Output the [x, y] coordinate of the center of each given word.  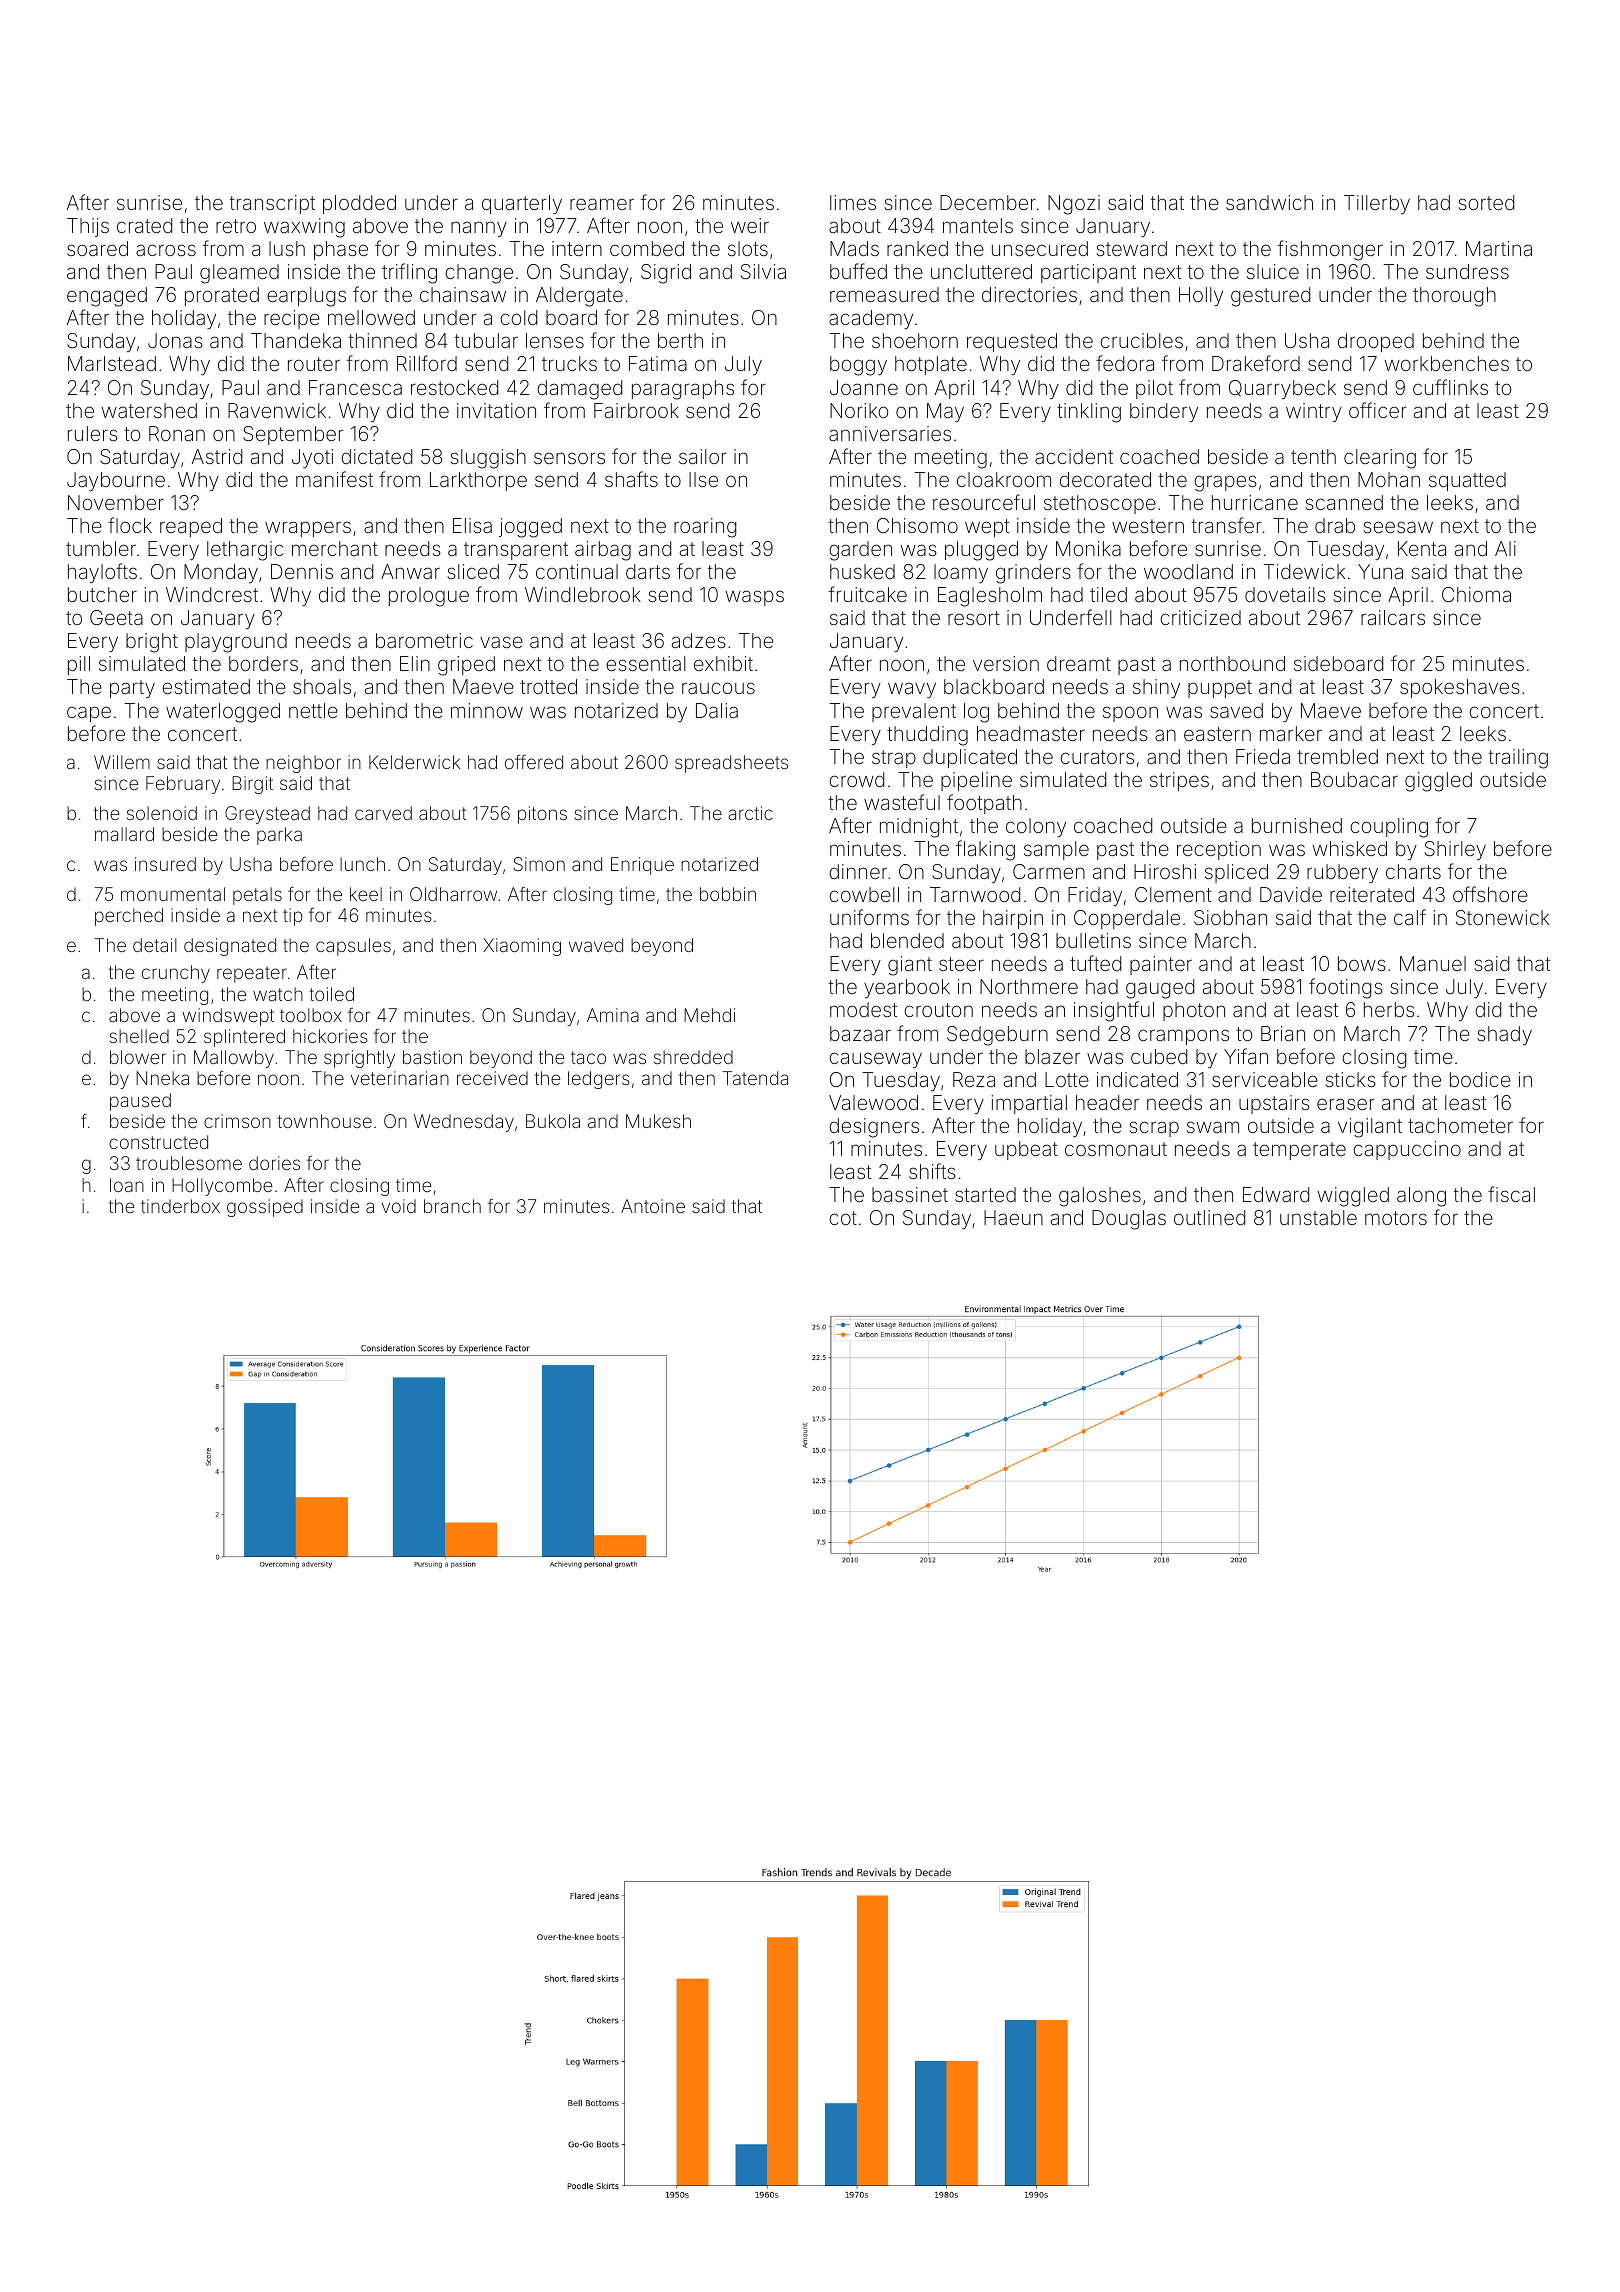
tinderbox [180, 1206]
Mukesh [658, 1121]
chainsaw [463, 294]
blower [138, 1057]
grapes [1225, 483]
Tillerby [1377, 204]
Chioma [1476, 594]
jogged [530, 528]
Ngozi [1074, 205]
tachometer [1460, 1125]
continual [577, 571]
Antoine [653, 1206]
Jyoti [312, 458]
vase [501, 642]
